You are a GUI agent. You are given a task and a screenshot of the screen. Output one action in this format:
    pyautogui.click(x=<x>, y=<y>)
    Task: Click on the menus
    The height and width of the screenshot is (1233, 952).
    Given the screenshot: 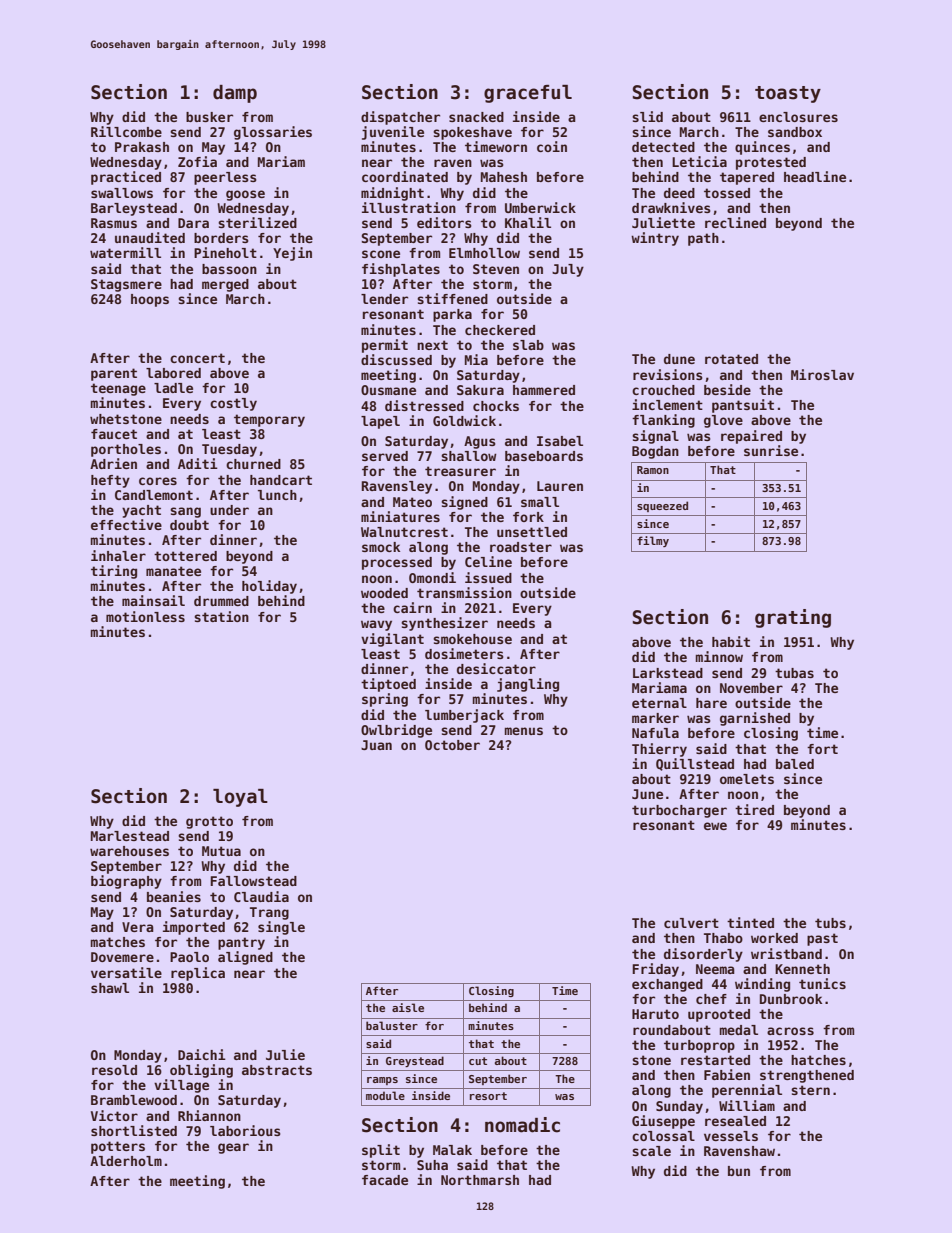 What is the action you would take?
    pyautogui.click(x=524, y=731)
